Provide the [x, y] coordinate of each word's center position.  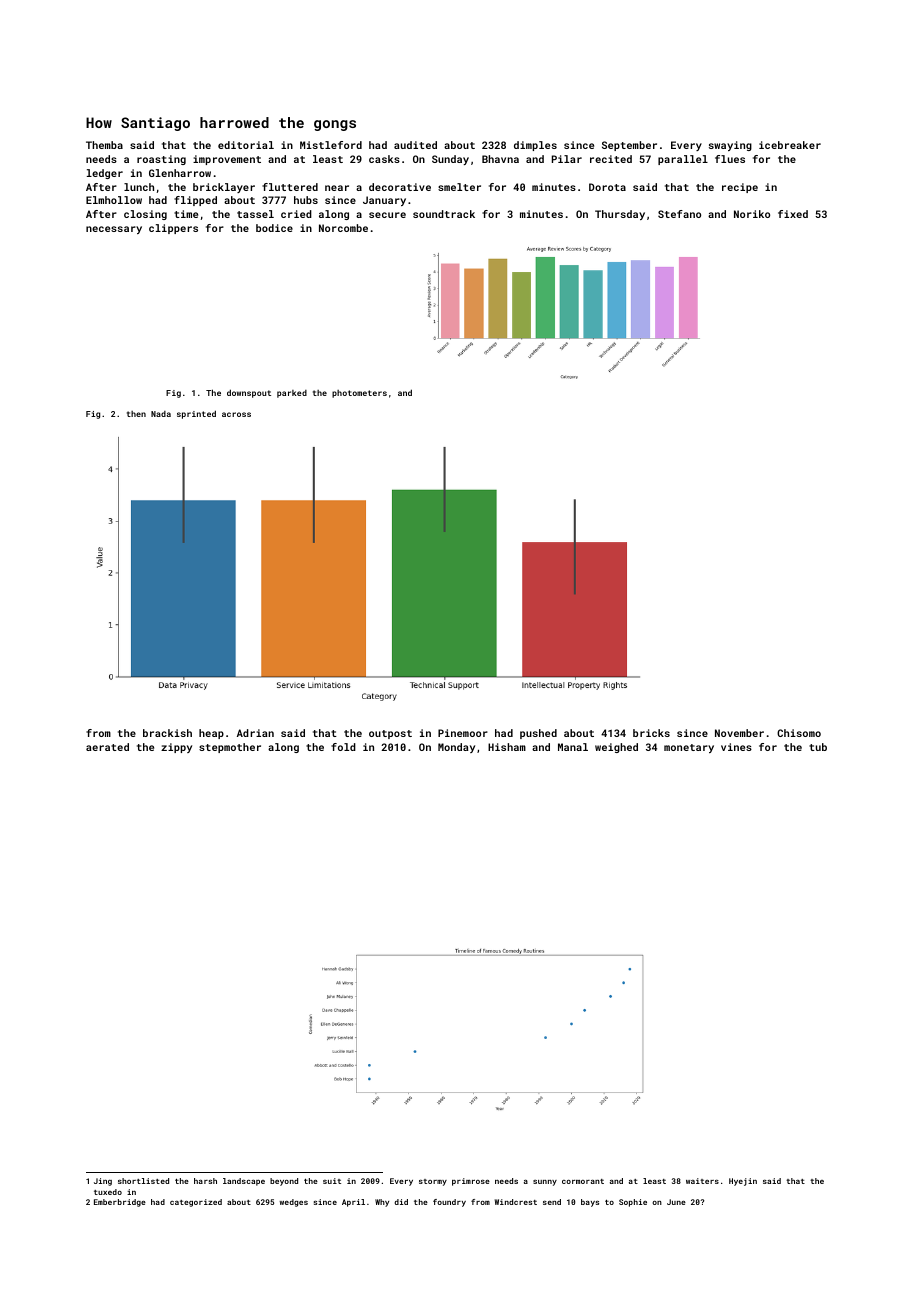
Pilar [567, 159]
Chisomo [799, 733]
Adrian [255, 733]
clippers [173, 229]
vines [736, 747]
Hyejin [743, 1182]
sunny [545, 1183]
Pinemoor [463, 733]
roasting [161, 160]
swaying [730, 146]
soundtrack [444, 214]
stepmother [230, 748]
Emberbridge [120, 1203]
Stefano [679, 214]
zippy [176, 748]
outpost [390, 734]
